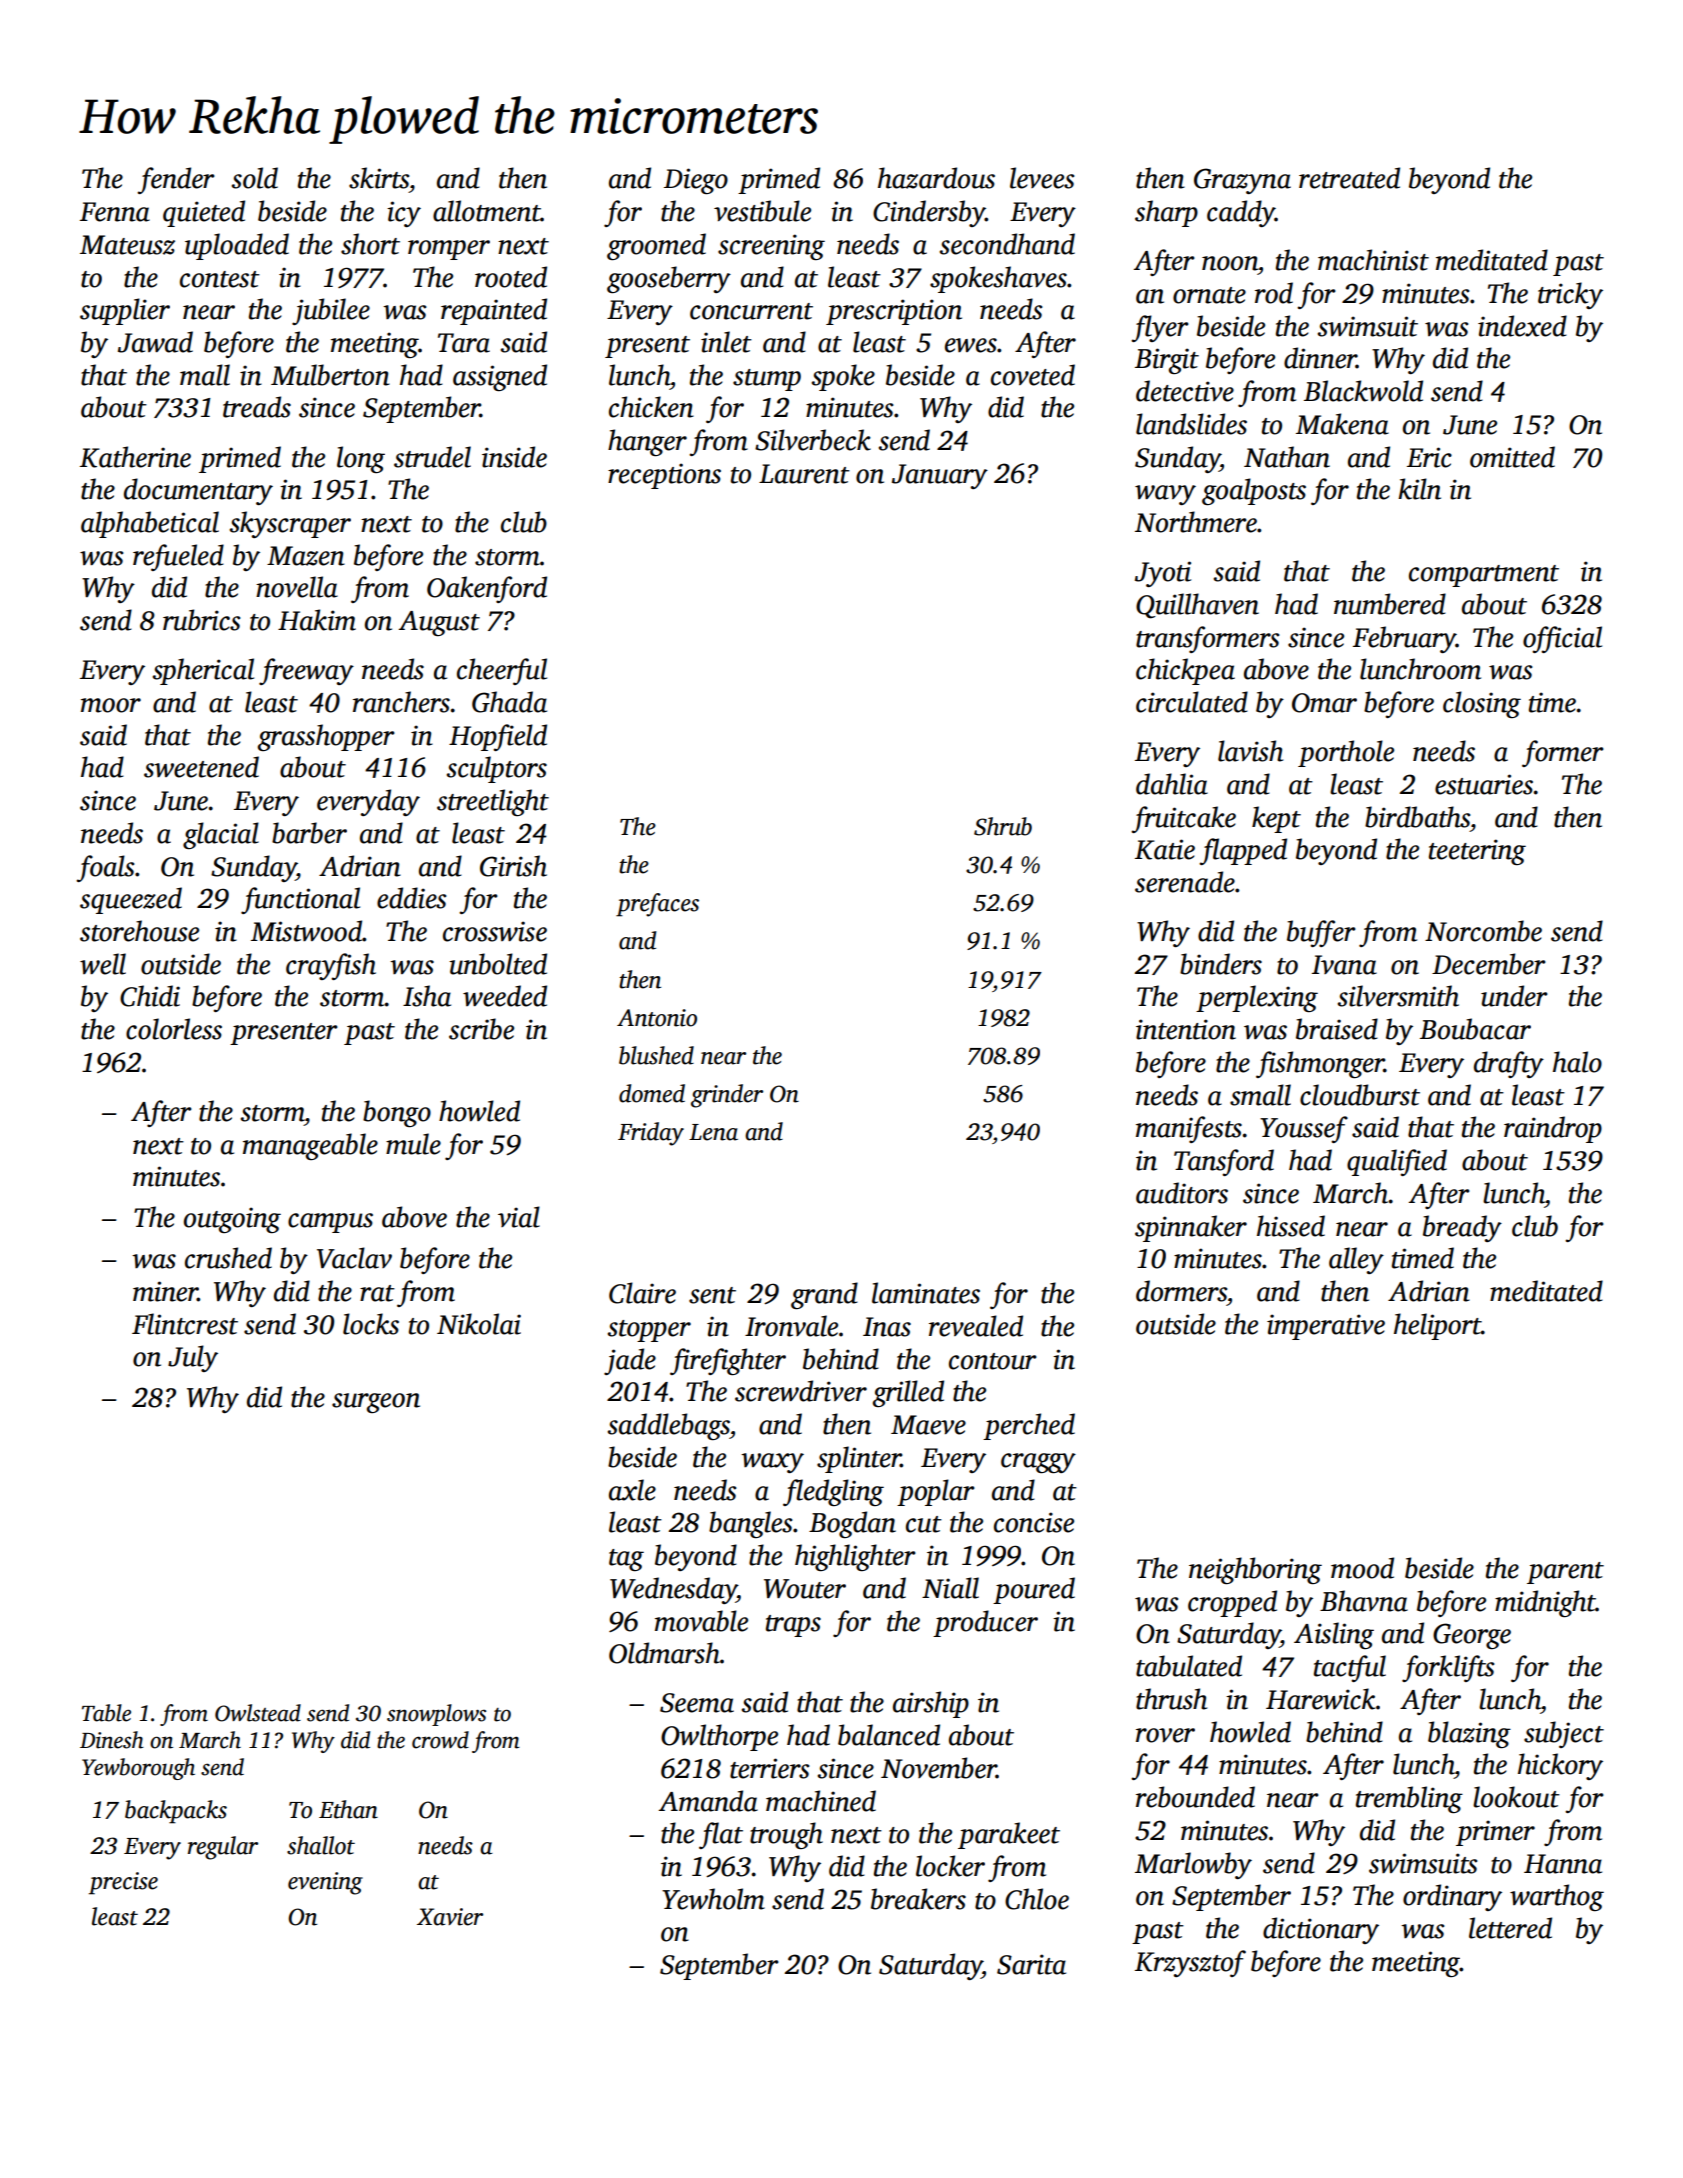  Describe the element at coordinates (397, 1113) in the document. I see `bongo` at that location.
